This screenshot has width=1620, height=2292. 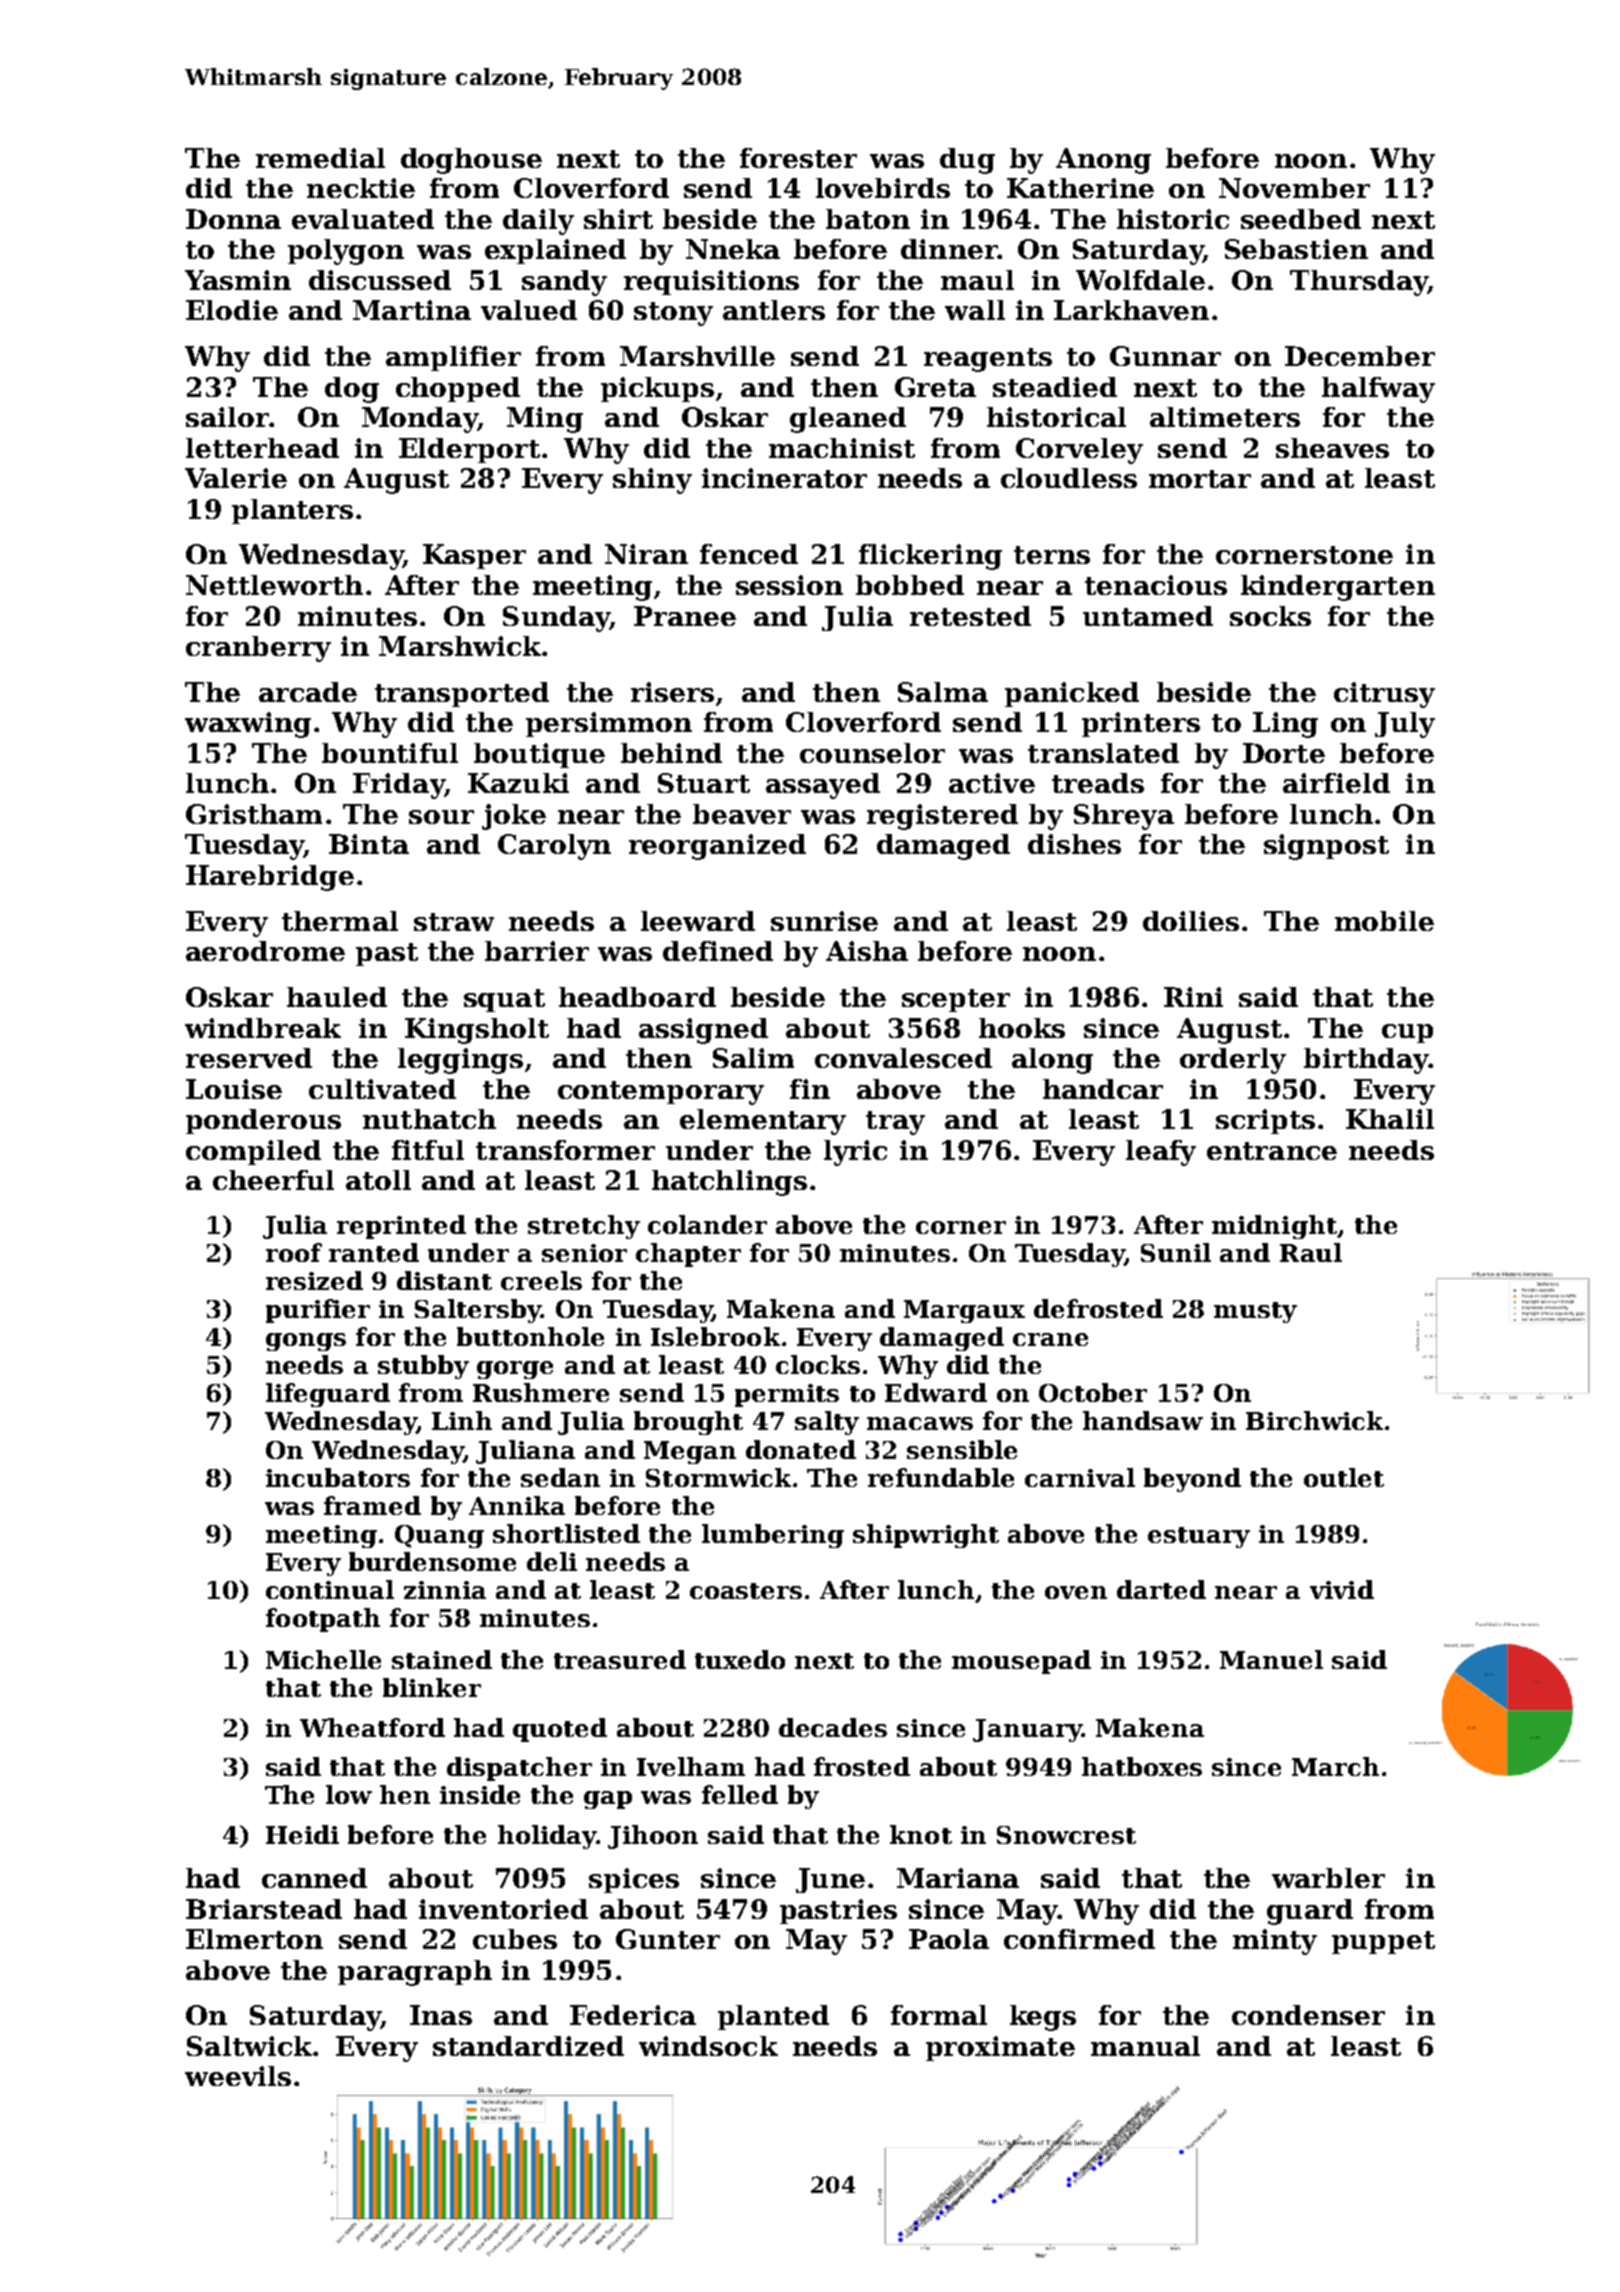 What do you see at coordinates (474, 556) in the screenshot?
I see `Kasper` at bounding box center [474, 556].
